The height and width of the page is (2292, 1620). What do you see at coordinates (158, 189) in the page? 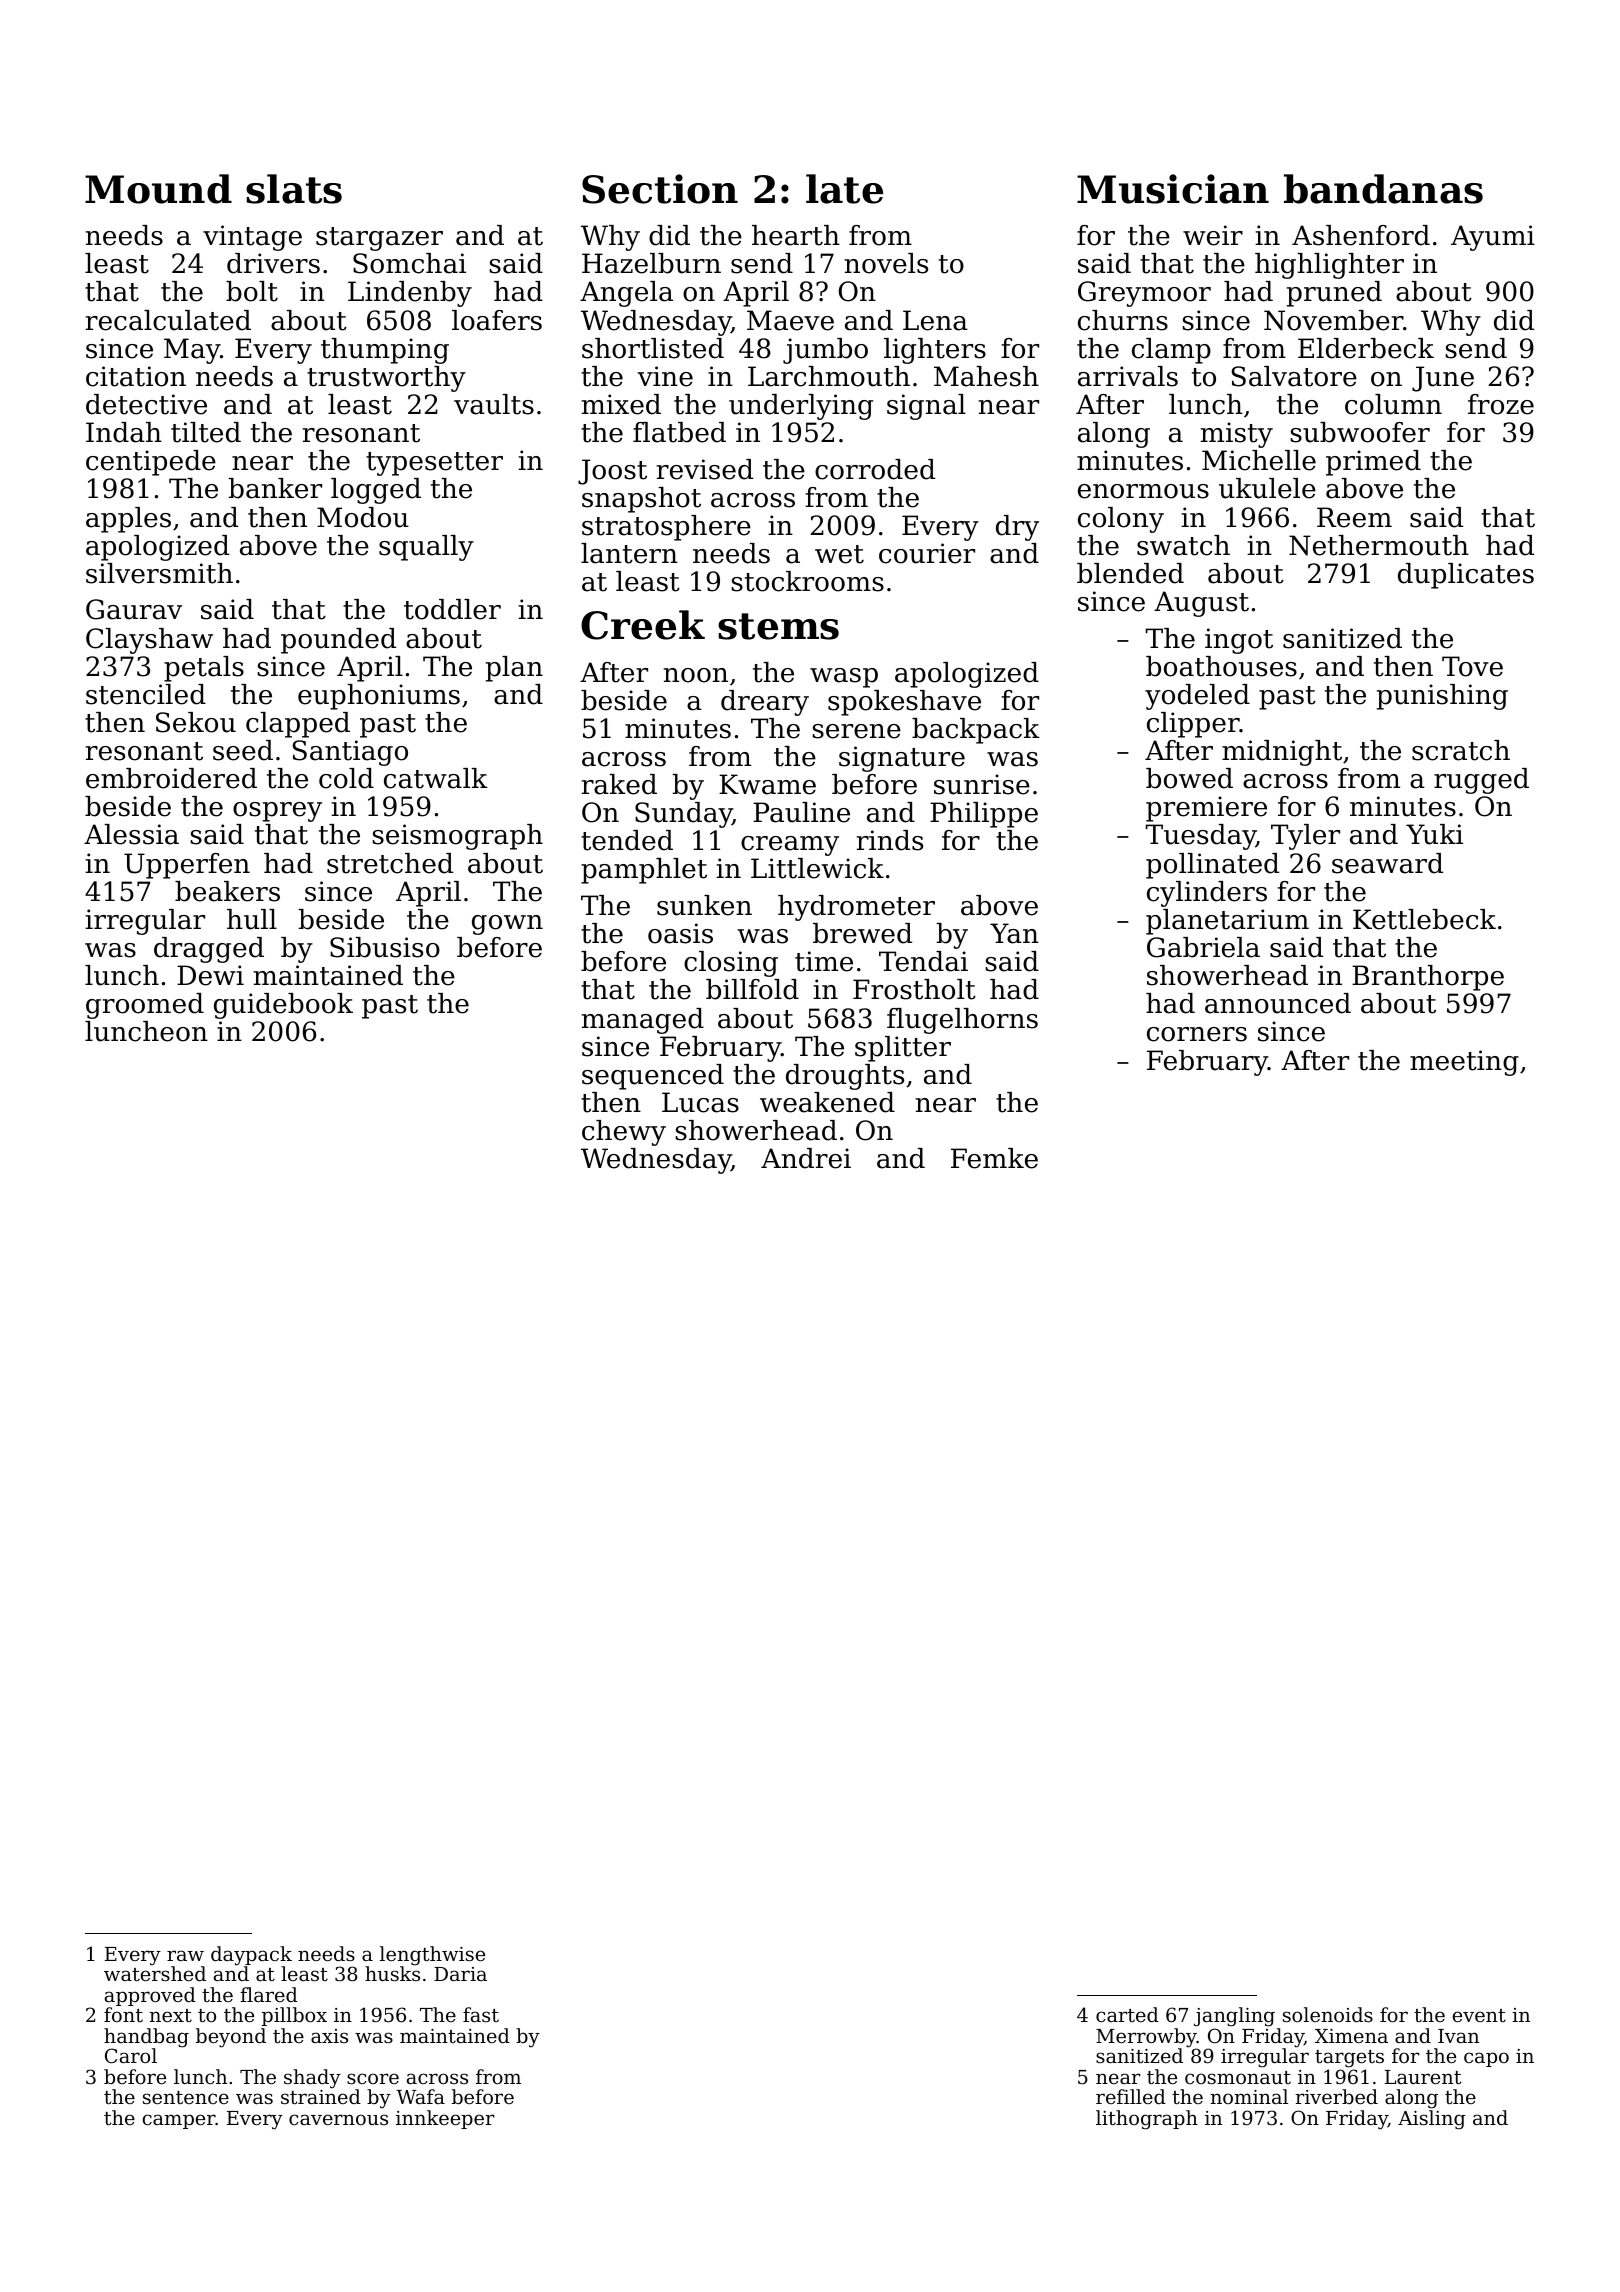
I see `Mound` at bounding box center [158, 189].
